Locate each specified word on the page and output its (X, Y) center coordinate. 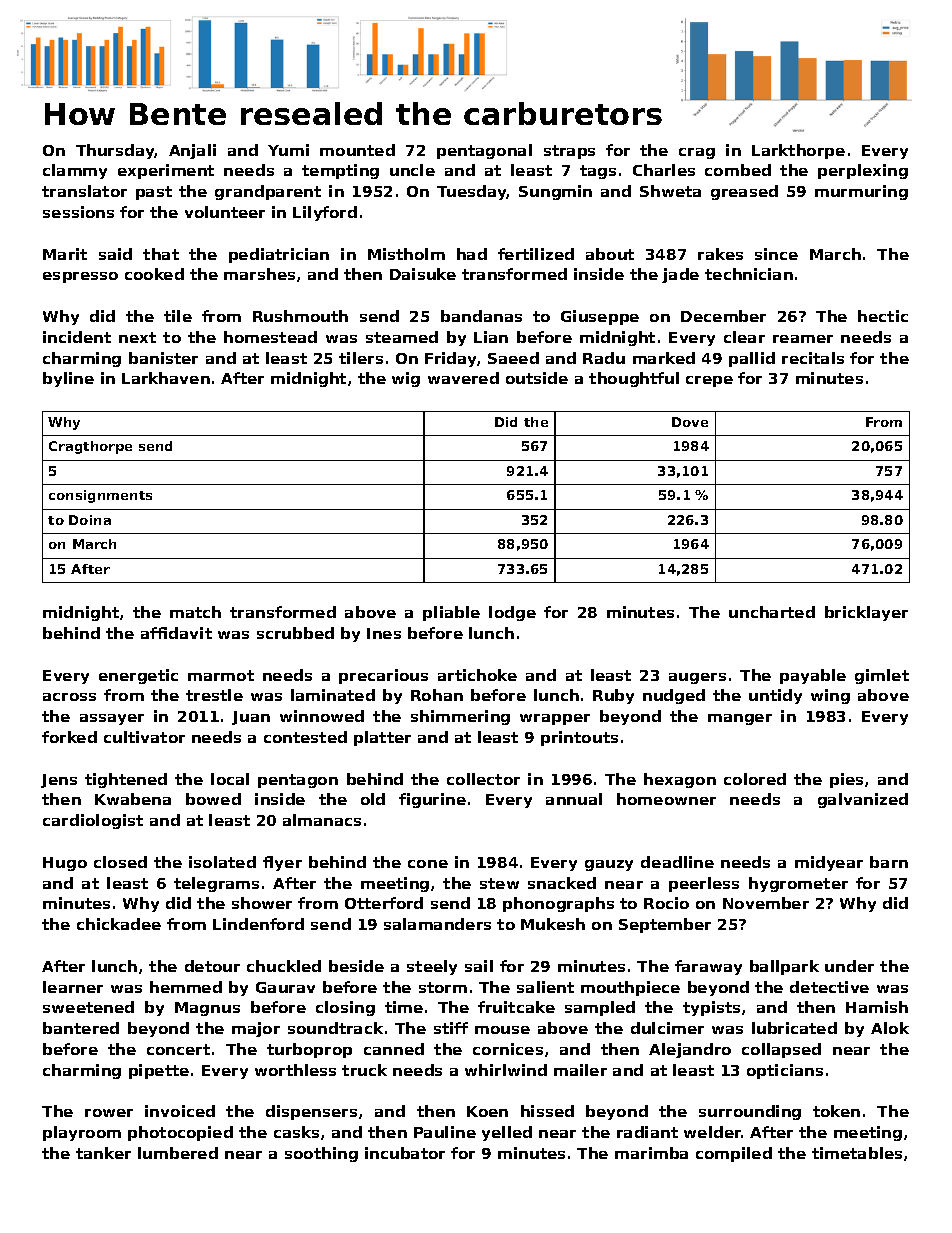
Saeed (513, 358)
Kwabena (133, 799)
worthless (295, 1070)
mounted (357, 150)
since (776, 254)
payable (813, 676)
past (154, 193)
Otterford (384, 903)
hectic (883, 316)
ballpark (784, 967)
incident (77, 337)
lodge (512, 613)
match (195, 612)
